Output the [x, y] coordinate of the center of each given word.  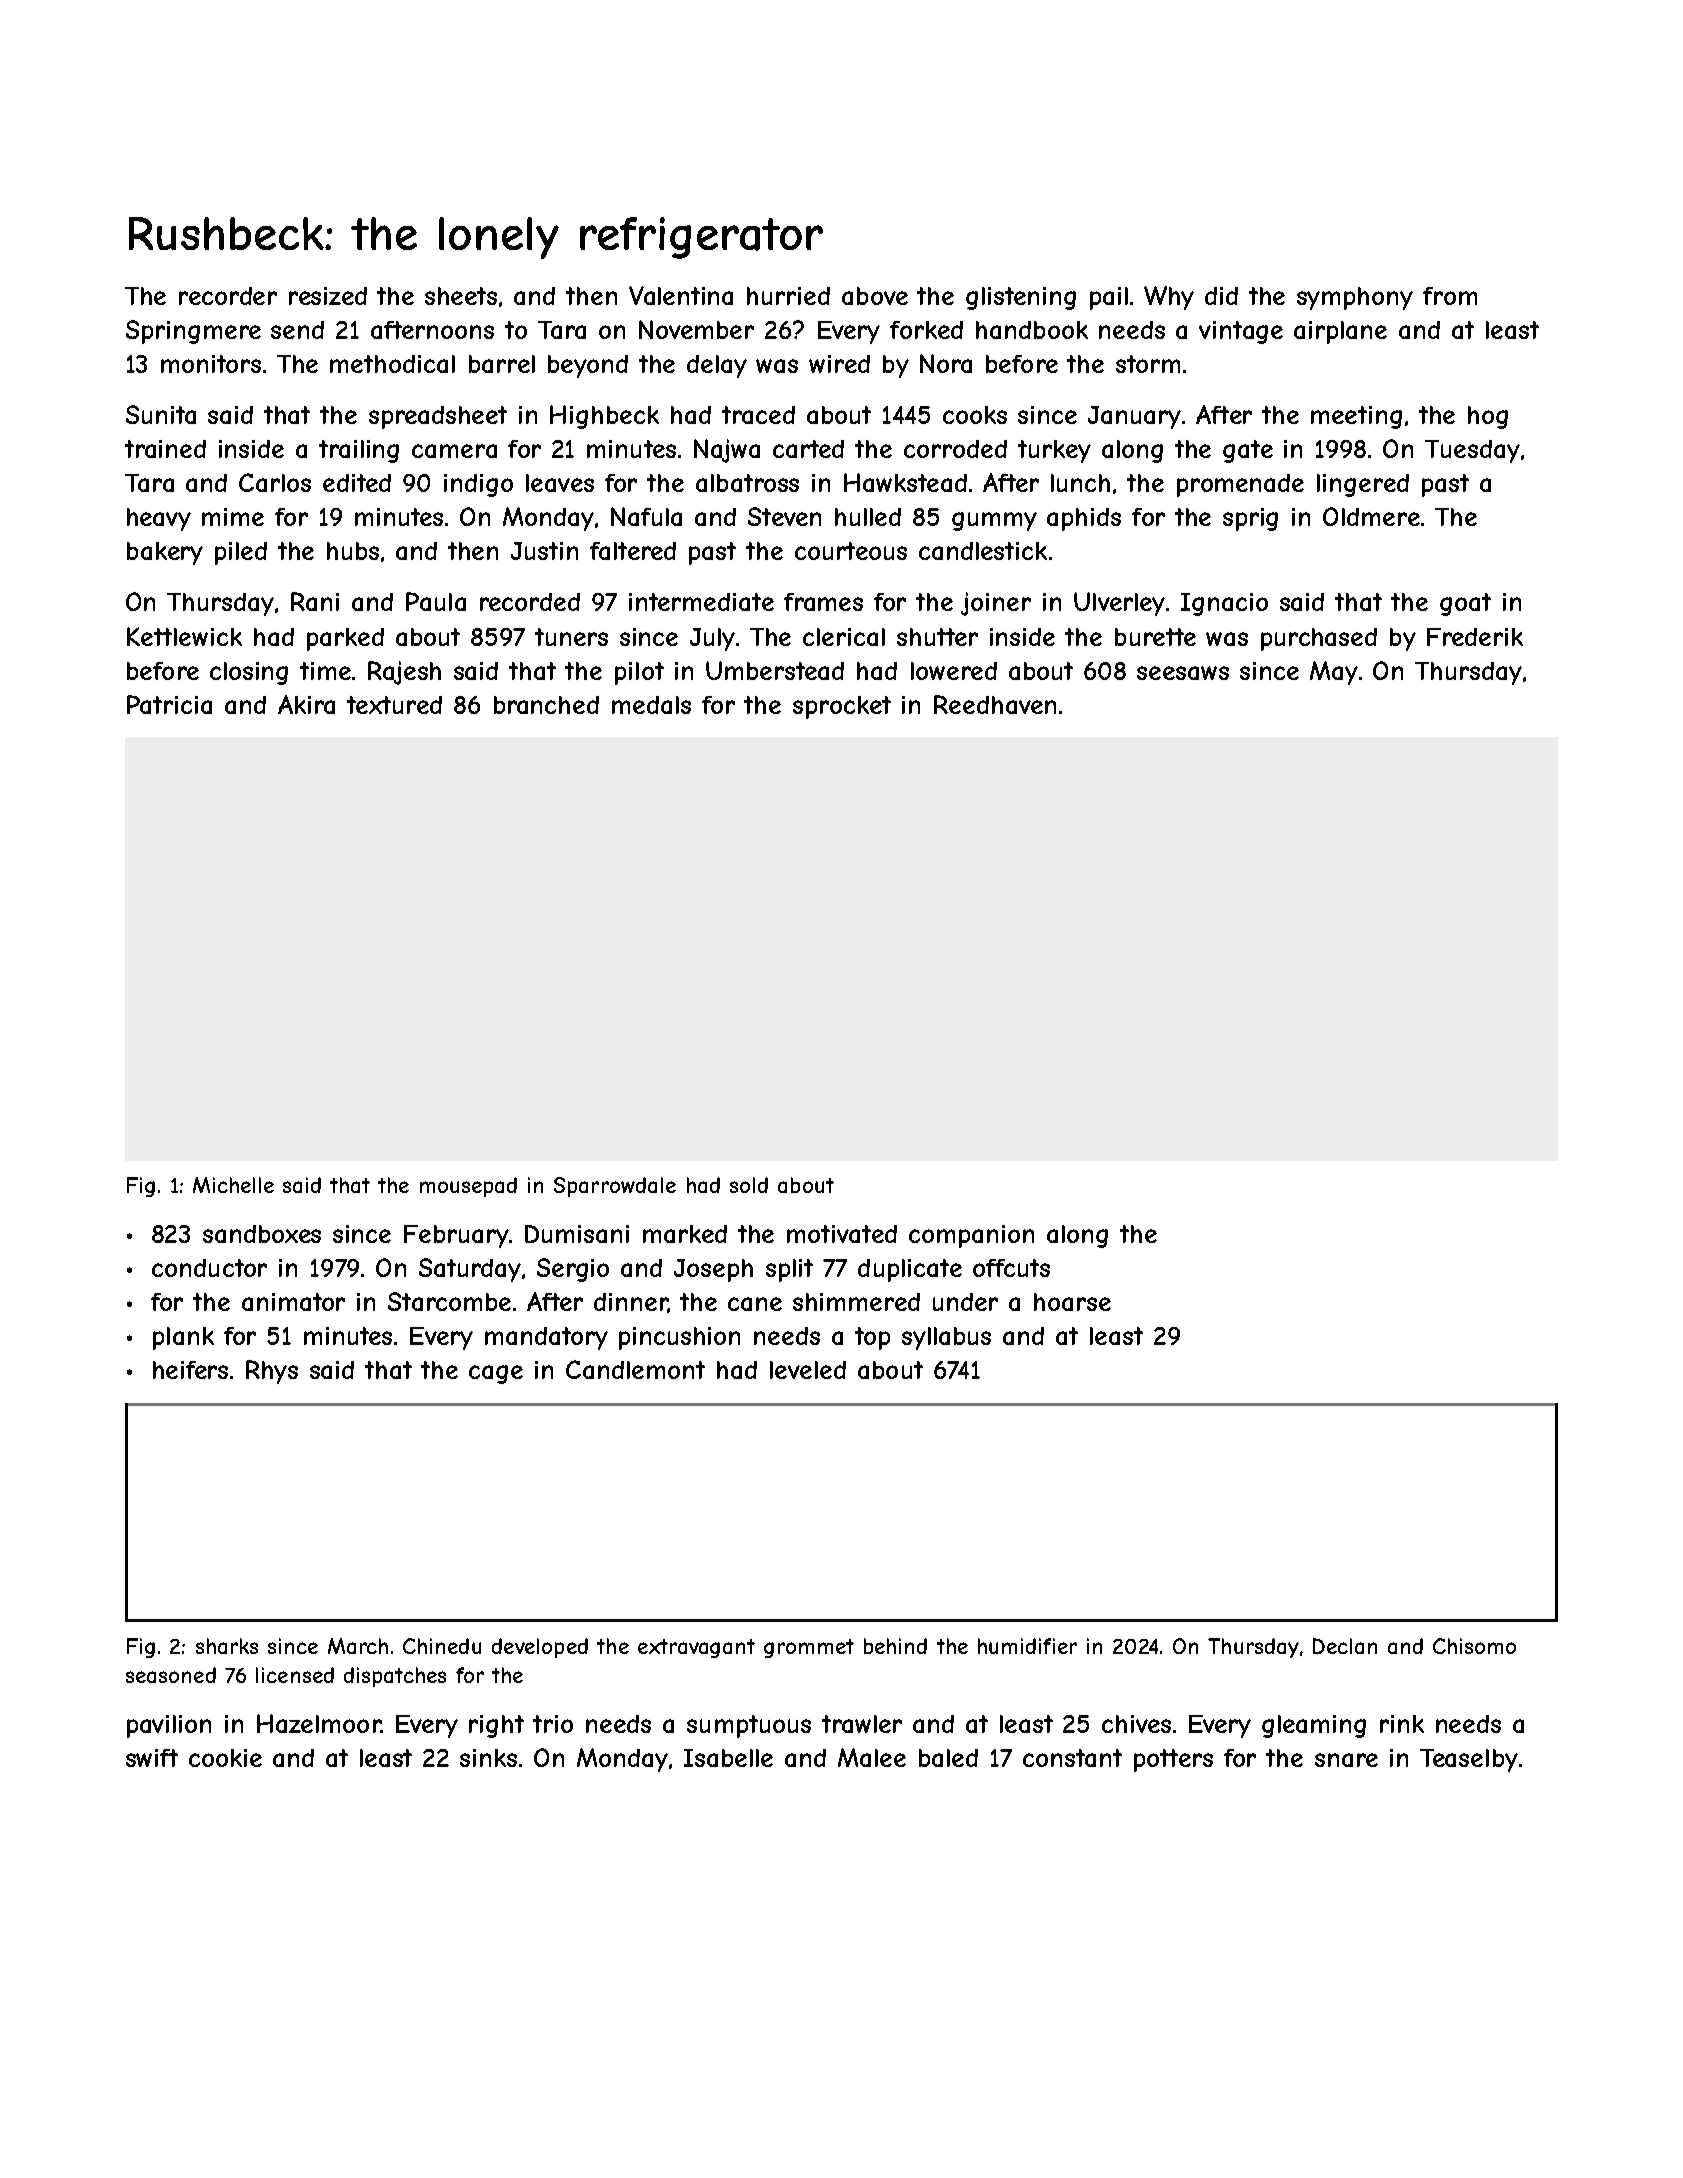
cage [496, 1374]
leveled [808, 1370]
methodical [392, 364]
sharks [227, 1646]
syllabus [946, 1338]
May [1334, 673]
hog [1488, 417]
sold [749, 1185]
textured [394, 705]
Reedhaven [995, 704]
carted [808, 449]
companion [971, 1236]
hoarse [1072, 1302]
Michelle [233, 1185]
